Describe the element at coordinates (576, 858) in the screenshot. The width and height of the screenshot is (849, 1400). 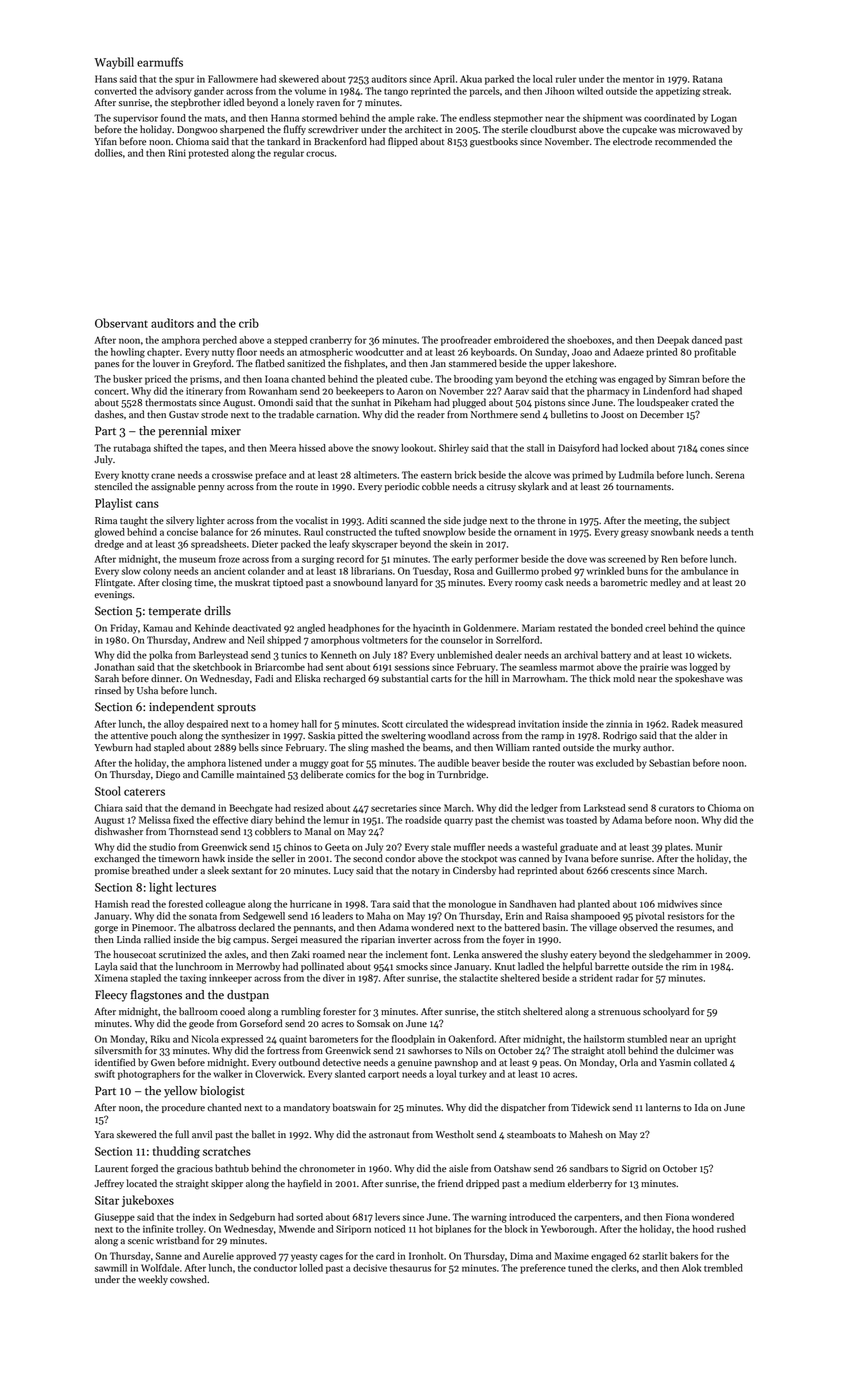
I see `Ivana` at that location.
